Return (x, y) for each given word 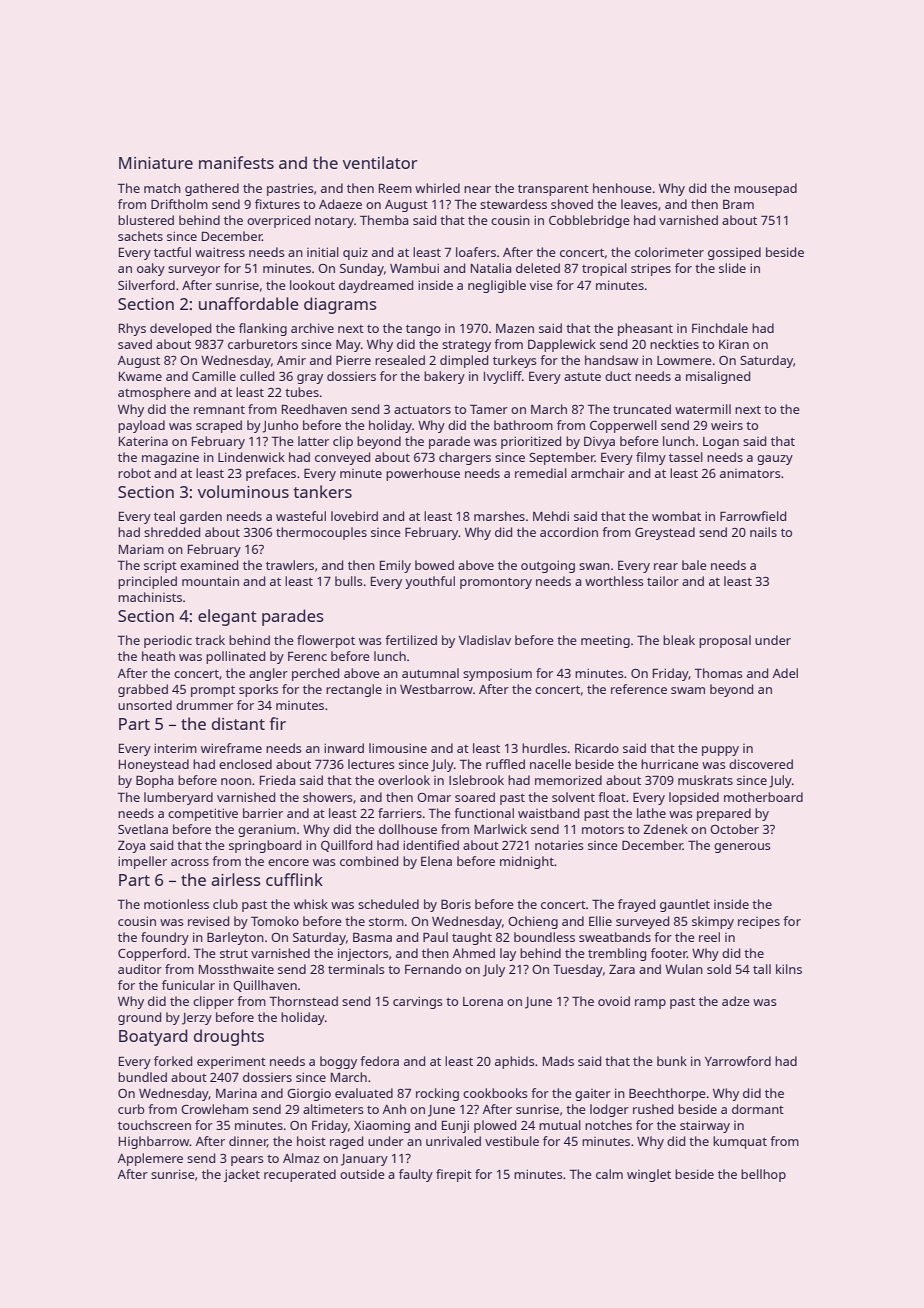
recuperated (300, 1175)
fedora (379, 1061)
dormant (758, 1109)
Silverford (146, 285)
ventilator (380, 162)
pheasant (645, 329)
